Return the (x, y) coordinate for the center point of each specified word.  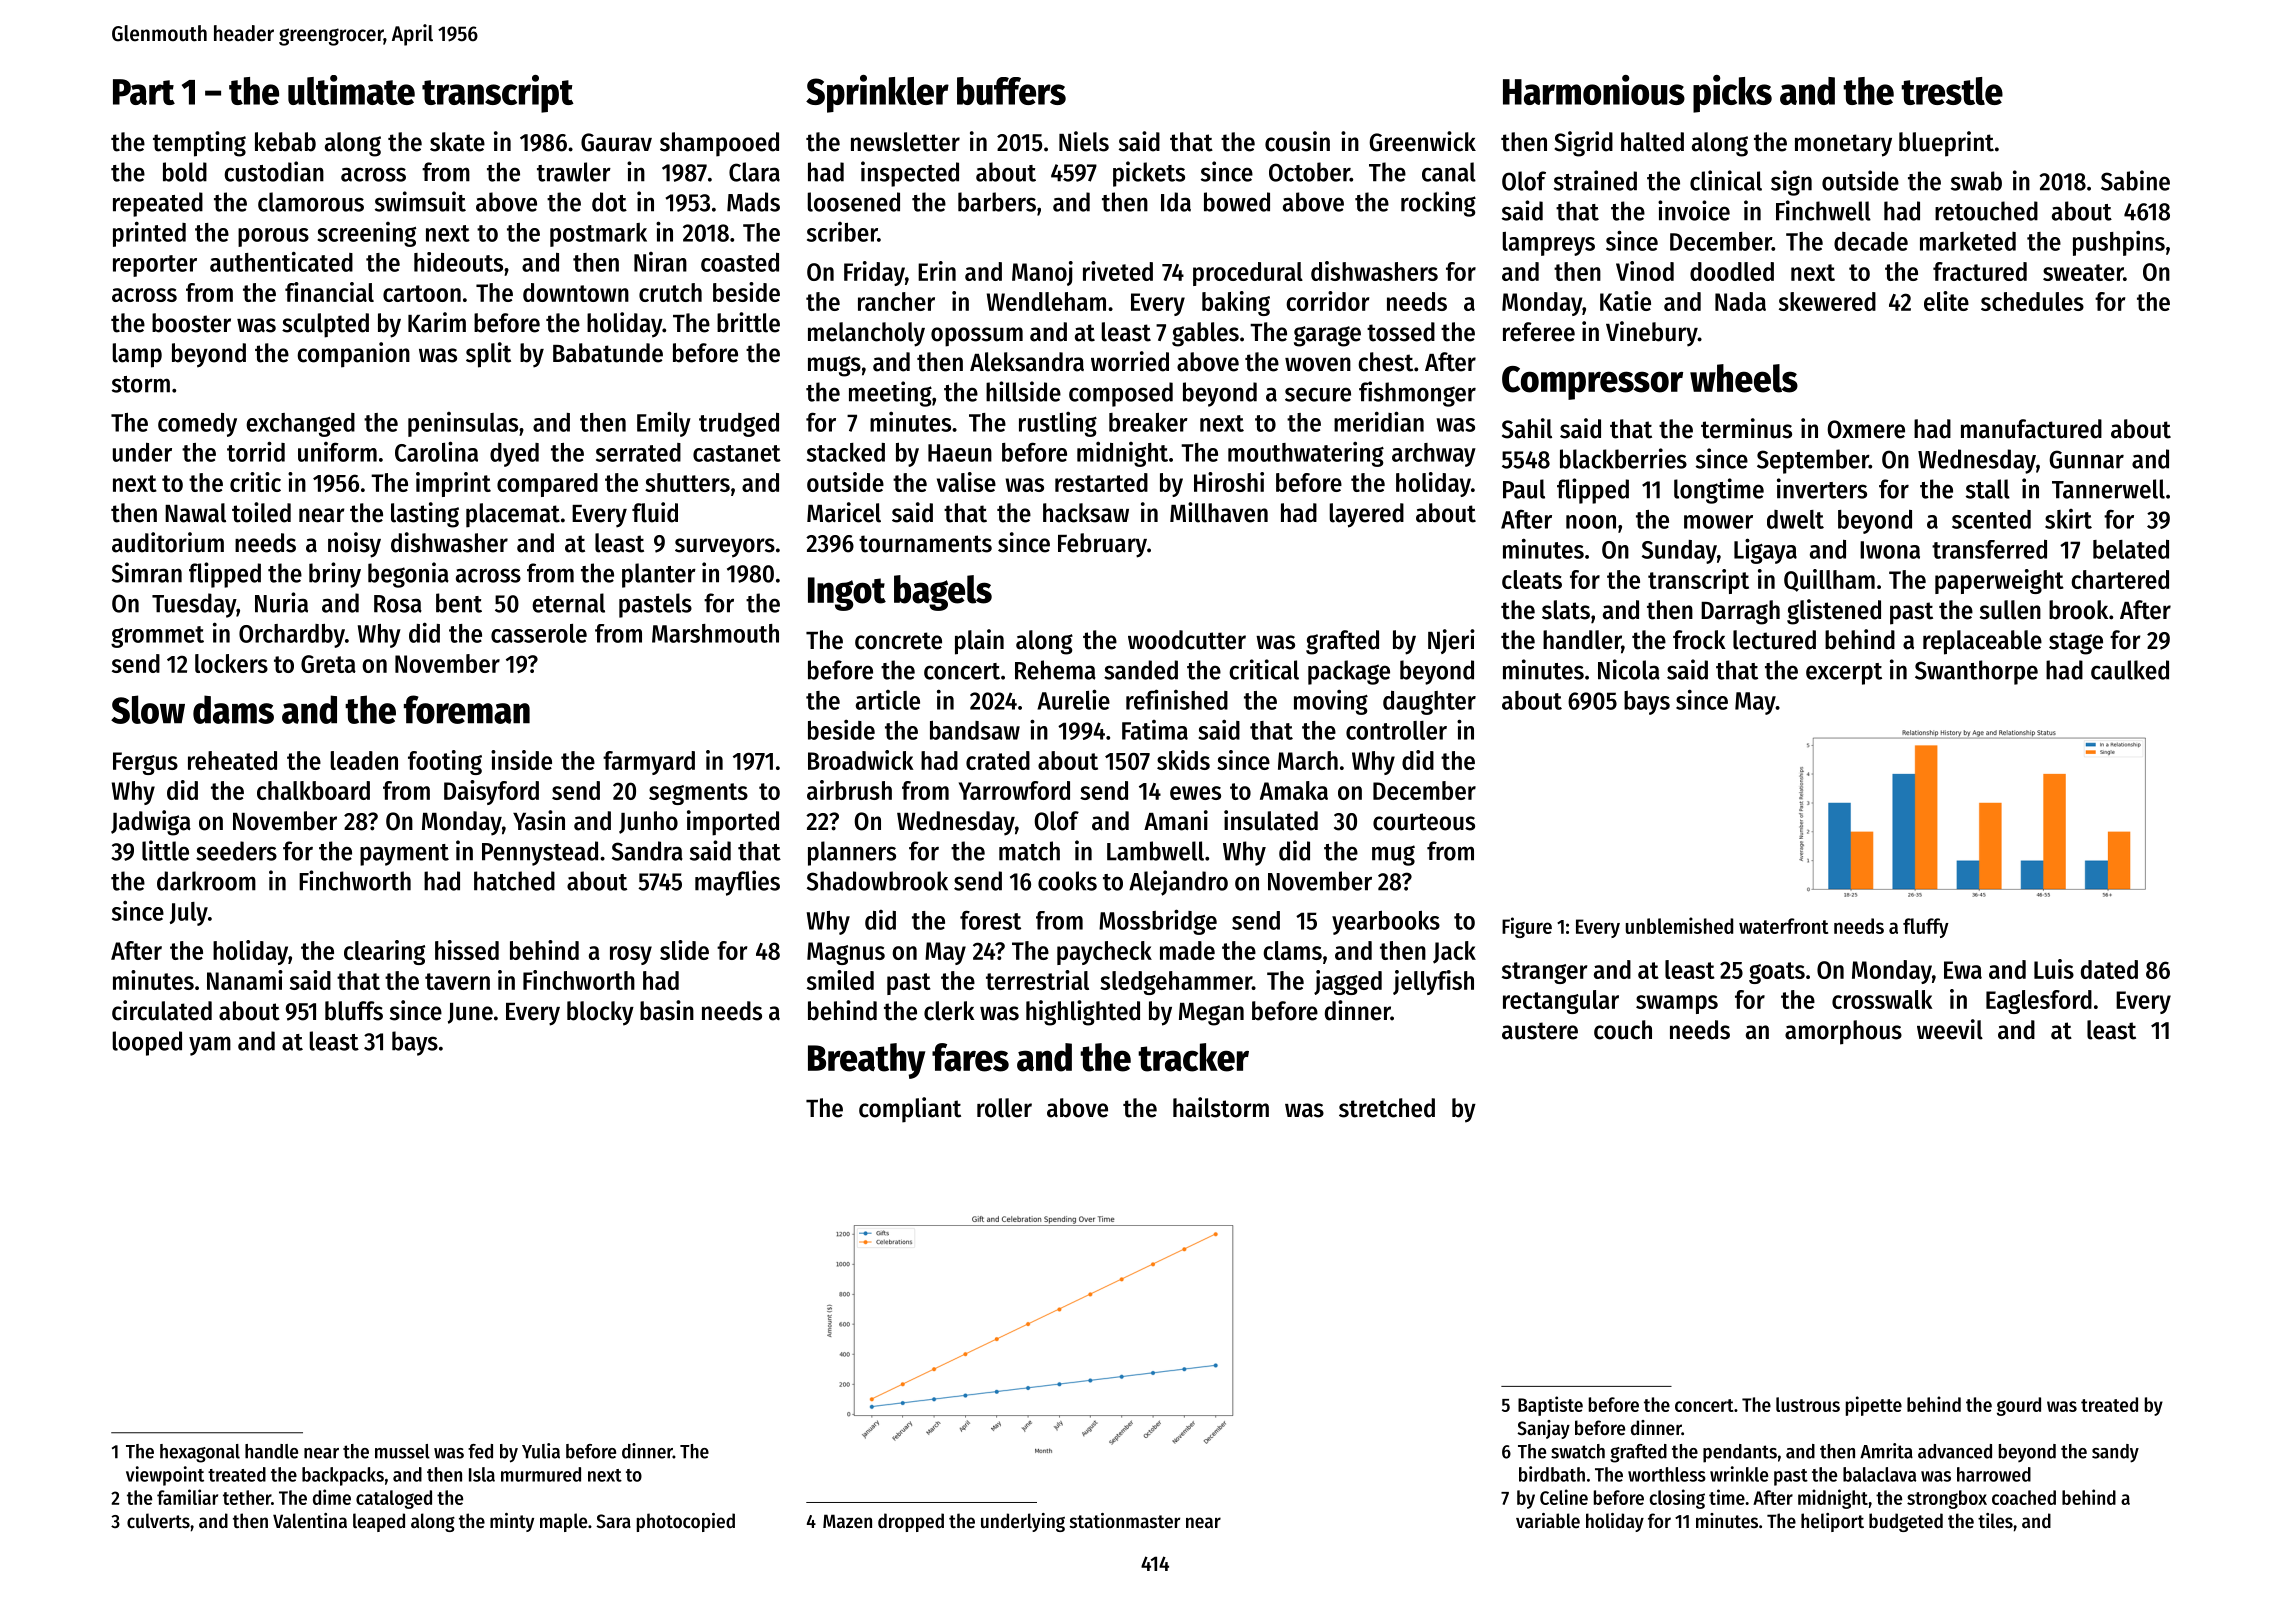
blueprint (1946, 144)
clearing (384, 952)
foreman (467, 709)
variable (1548, 1520)
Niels (1084, 141)
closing (1677, 1499)
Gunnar (2086, 459)
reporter (155, 266)
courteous (1424, 822)
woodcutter (1187, 640)
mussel (402, 1451)
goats (1777, 973)
